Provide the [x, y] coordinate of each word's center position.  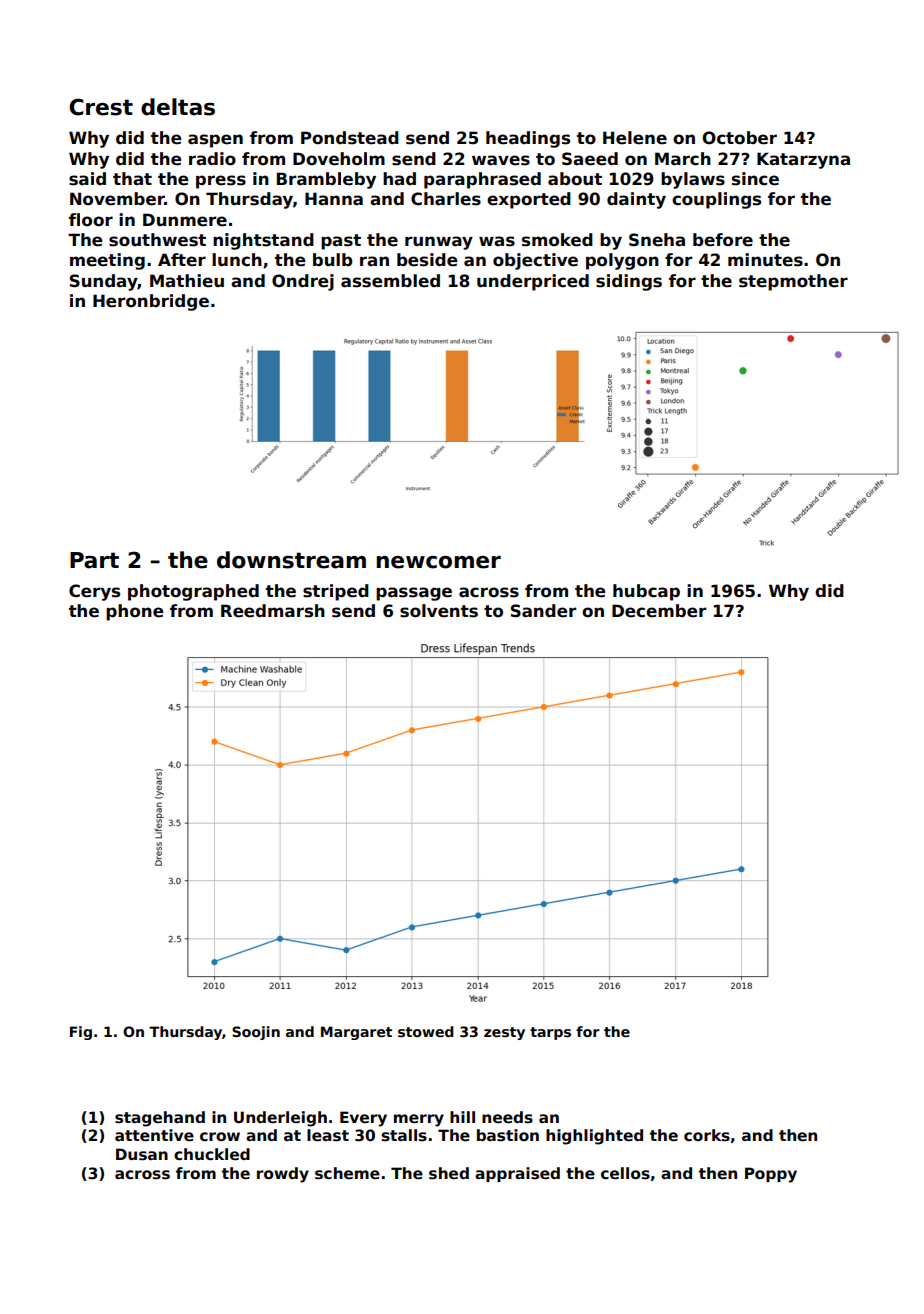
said [87, 179]
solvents [439, 611]
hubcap [646, 592]
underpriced [533, 282]
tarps [550, 1033]
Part [94, 560]
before [723, 240]
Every [363, 1119]
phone [135, 612]
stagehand [160, 1119]
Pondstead [350, 138]
